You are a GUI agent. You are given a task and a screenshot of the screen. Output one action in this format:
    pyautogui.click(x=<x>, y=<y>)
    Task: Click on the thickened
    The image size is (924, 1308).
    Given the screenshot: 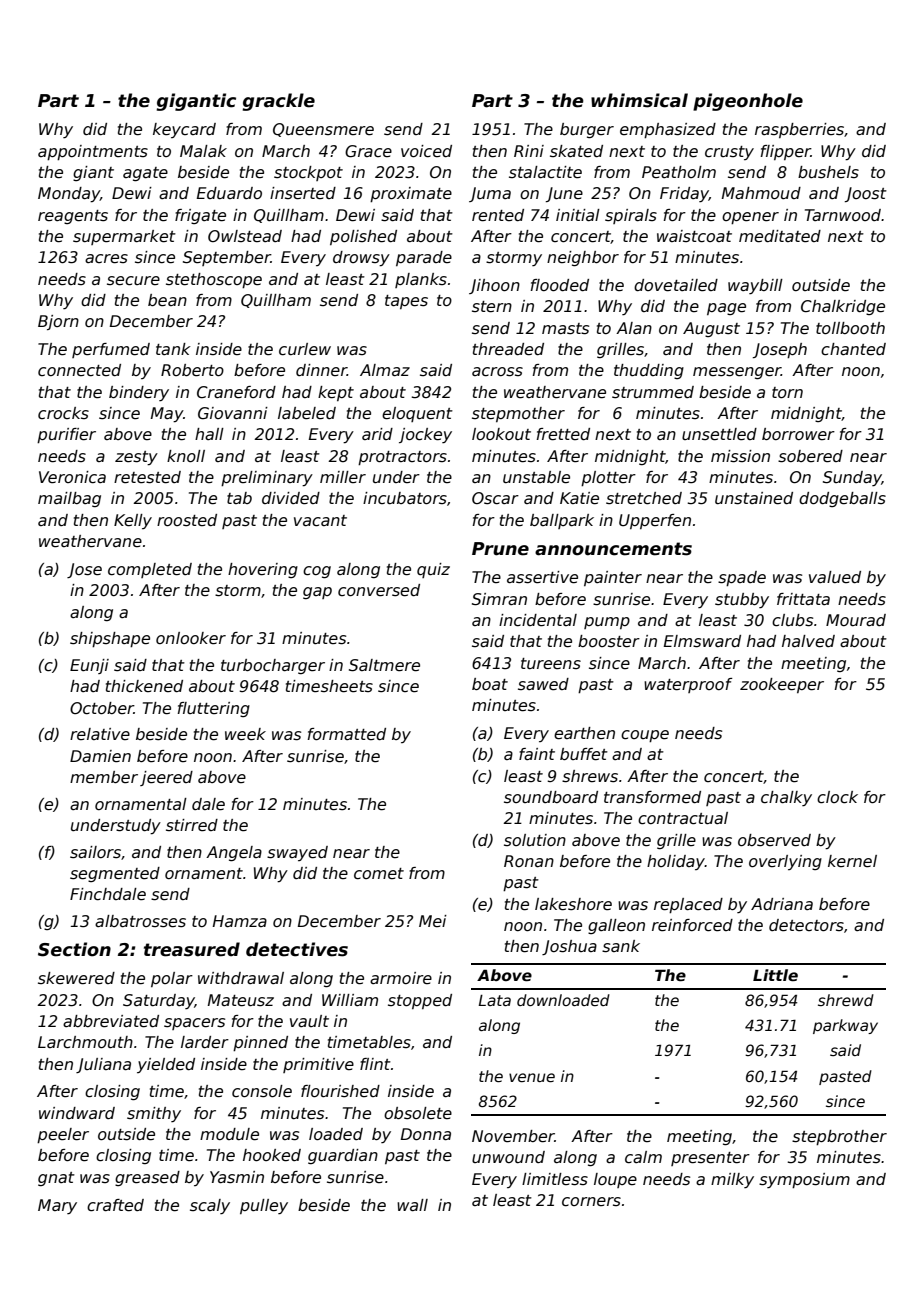 What is the action you would take?
    pyautogui.click(x=144, y=686)
